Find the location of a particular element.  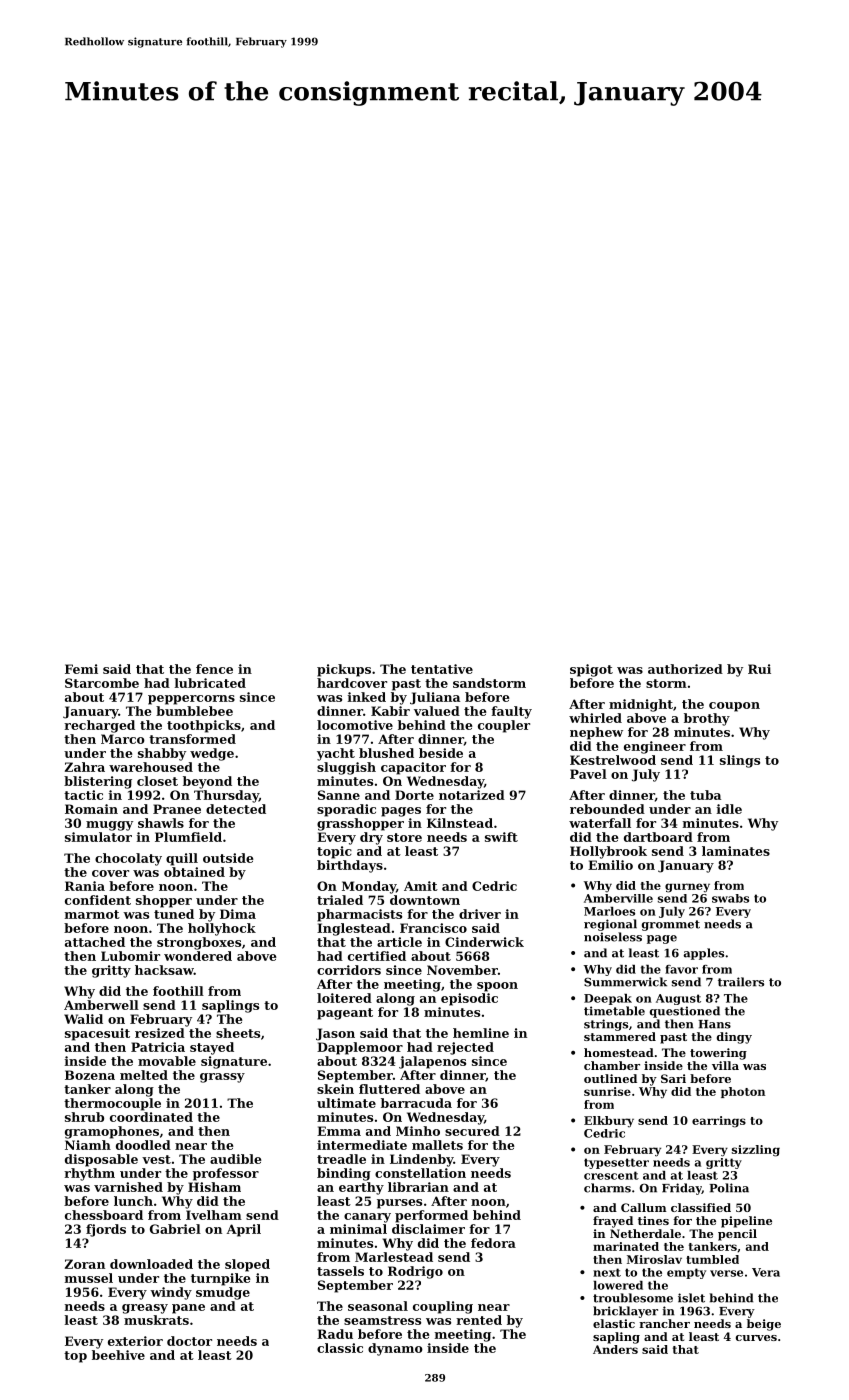

idle is located at coordinates (729, 809).
